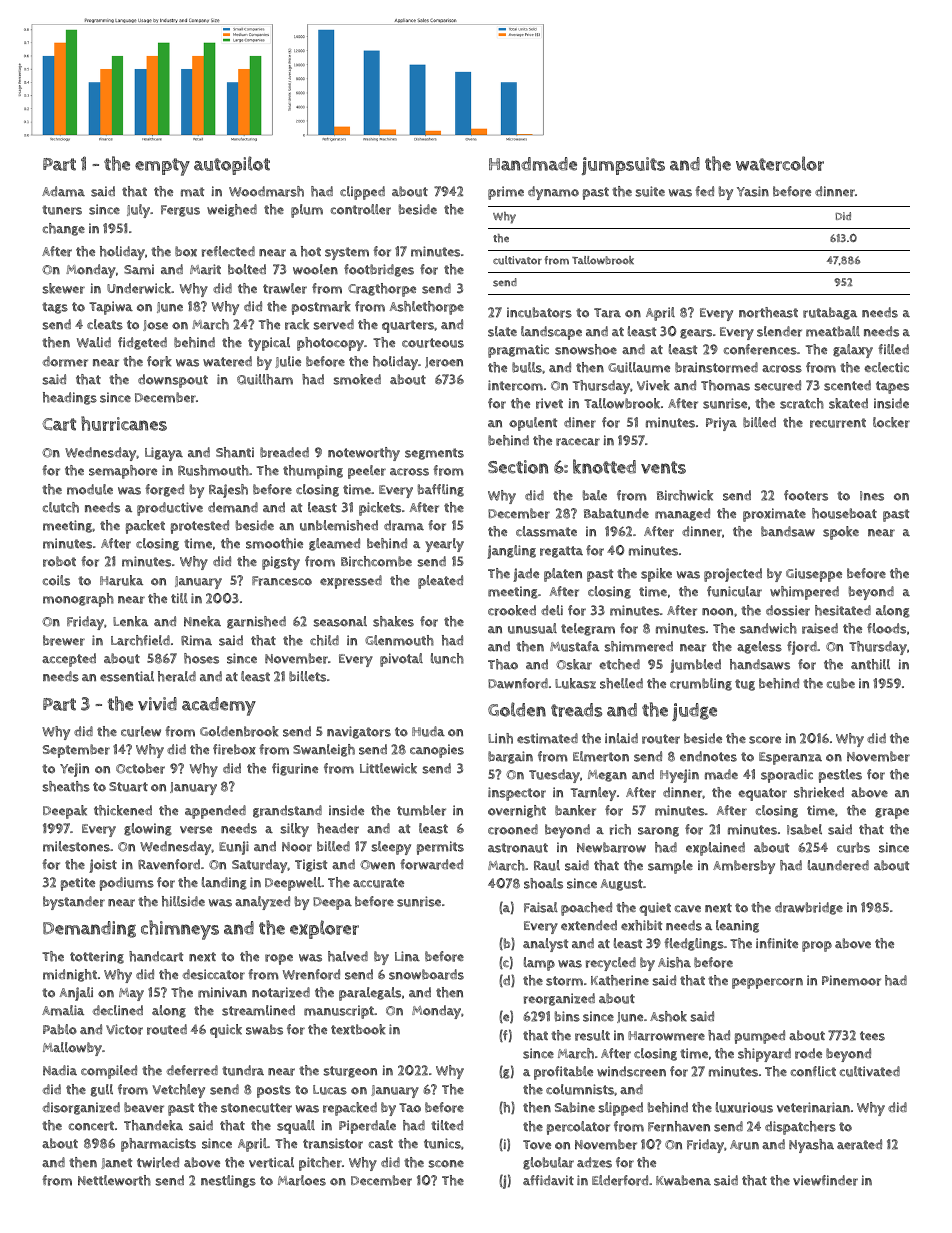 Image resolution: width=952 pixels, height=1233 pixels. What do you see at coordinates (780, 163) in the page?
I see `watercolor` at bounding box center [780, 163].
